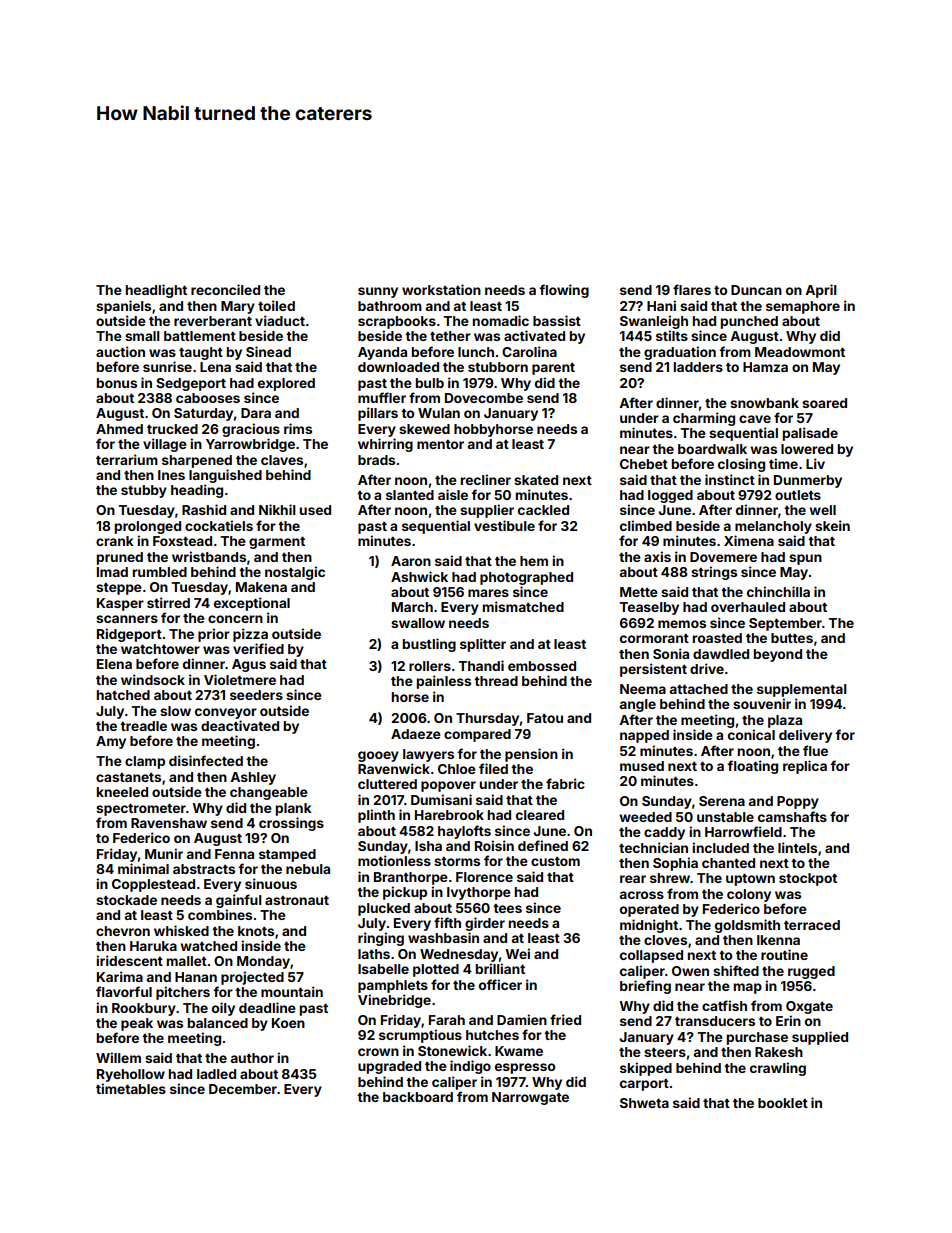  Describe the element at coordinates (680, 353) in the screenshot. I see `graduation` at that location.
